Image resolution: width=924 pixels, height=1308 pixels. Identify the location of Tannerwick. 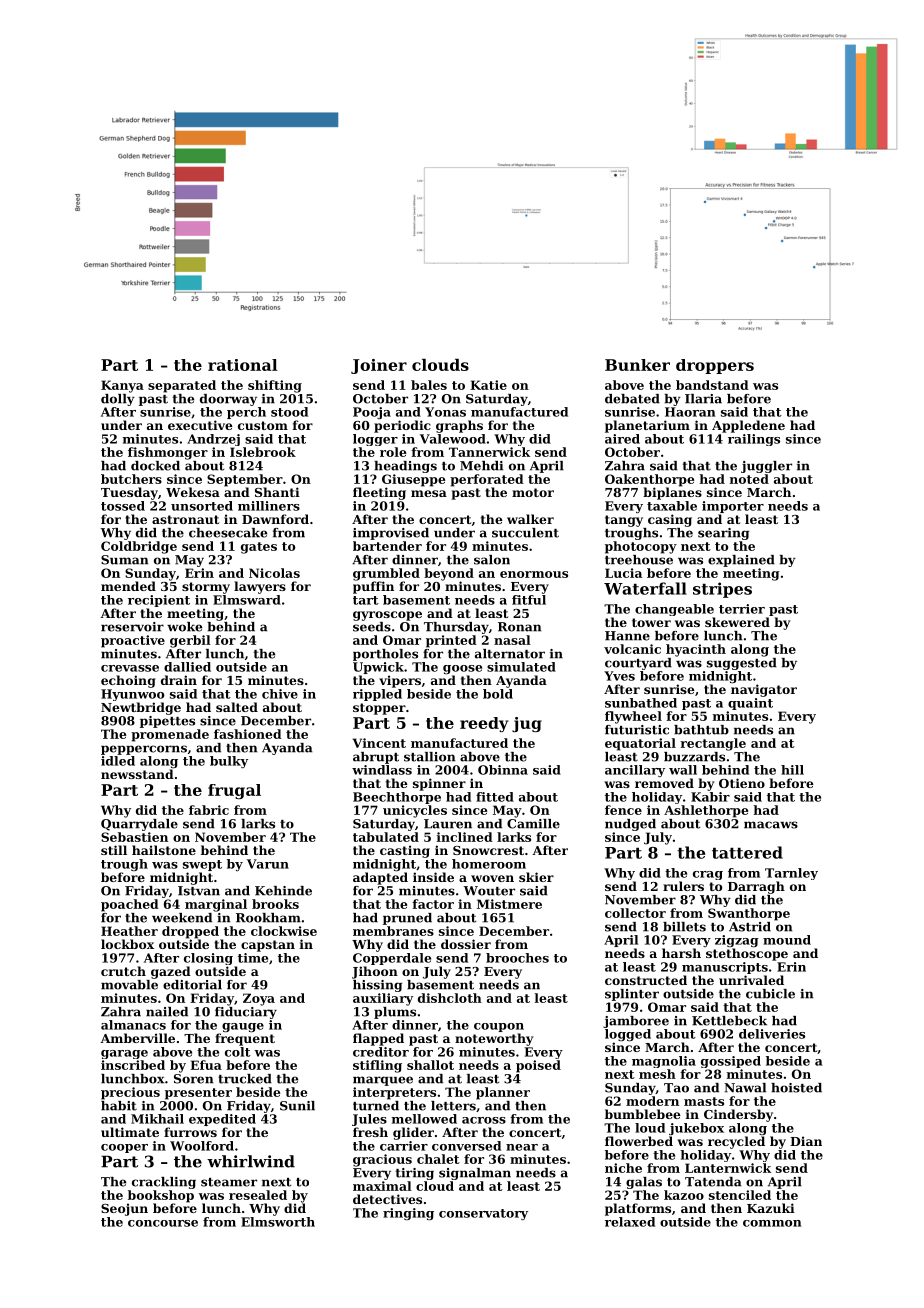
(489, 452).
